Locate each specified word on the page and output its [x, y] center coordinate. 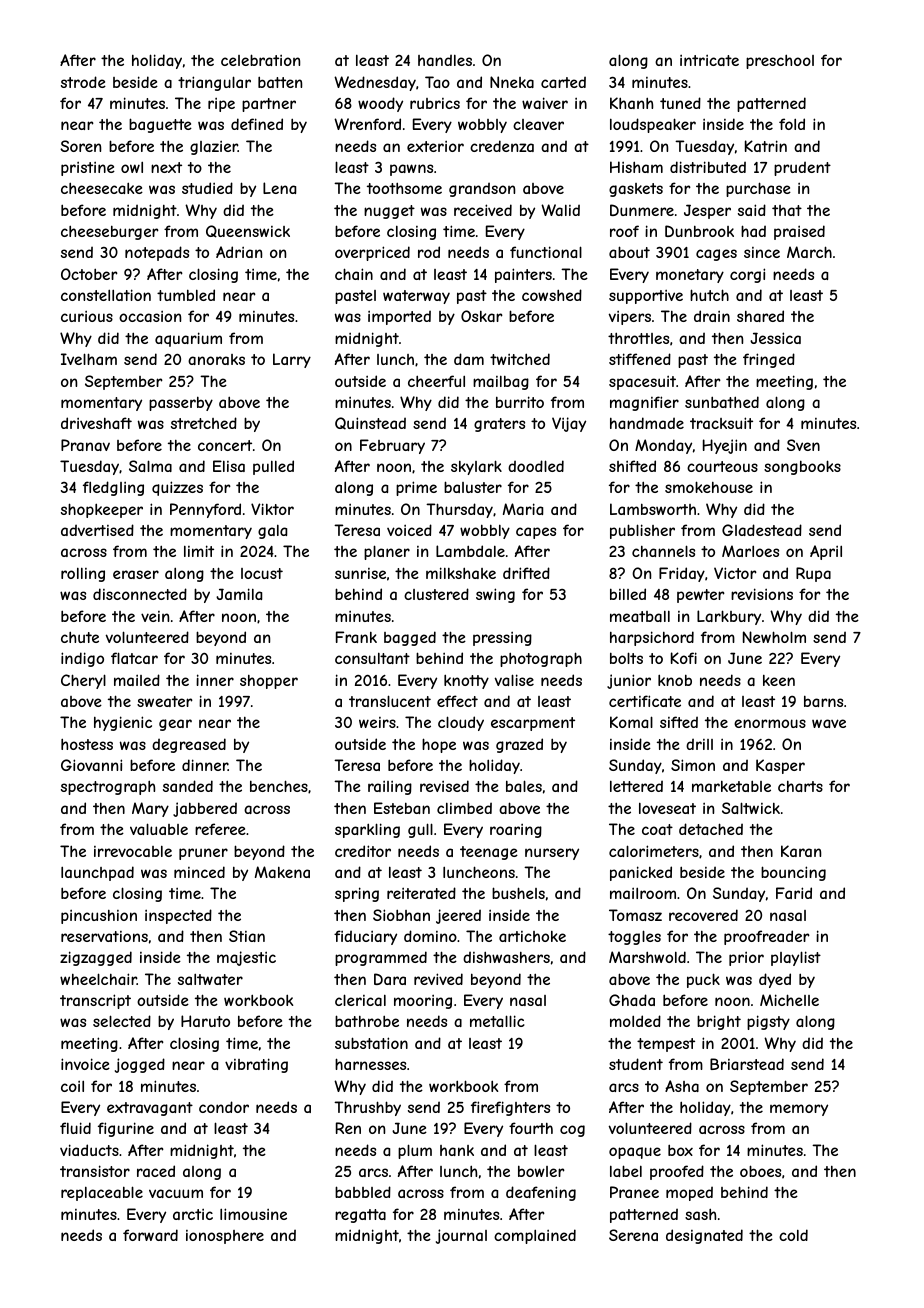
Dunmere [642, 210]
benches [279, 786]
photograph [541, 659]
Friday [682, 574]
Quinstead [370, 423]
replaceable [102, 1193]
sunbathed [722, 402]
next [166, 167]
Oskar [482, 316]
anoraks [216, 359]
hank [457, 1150]
